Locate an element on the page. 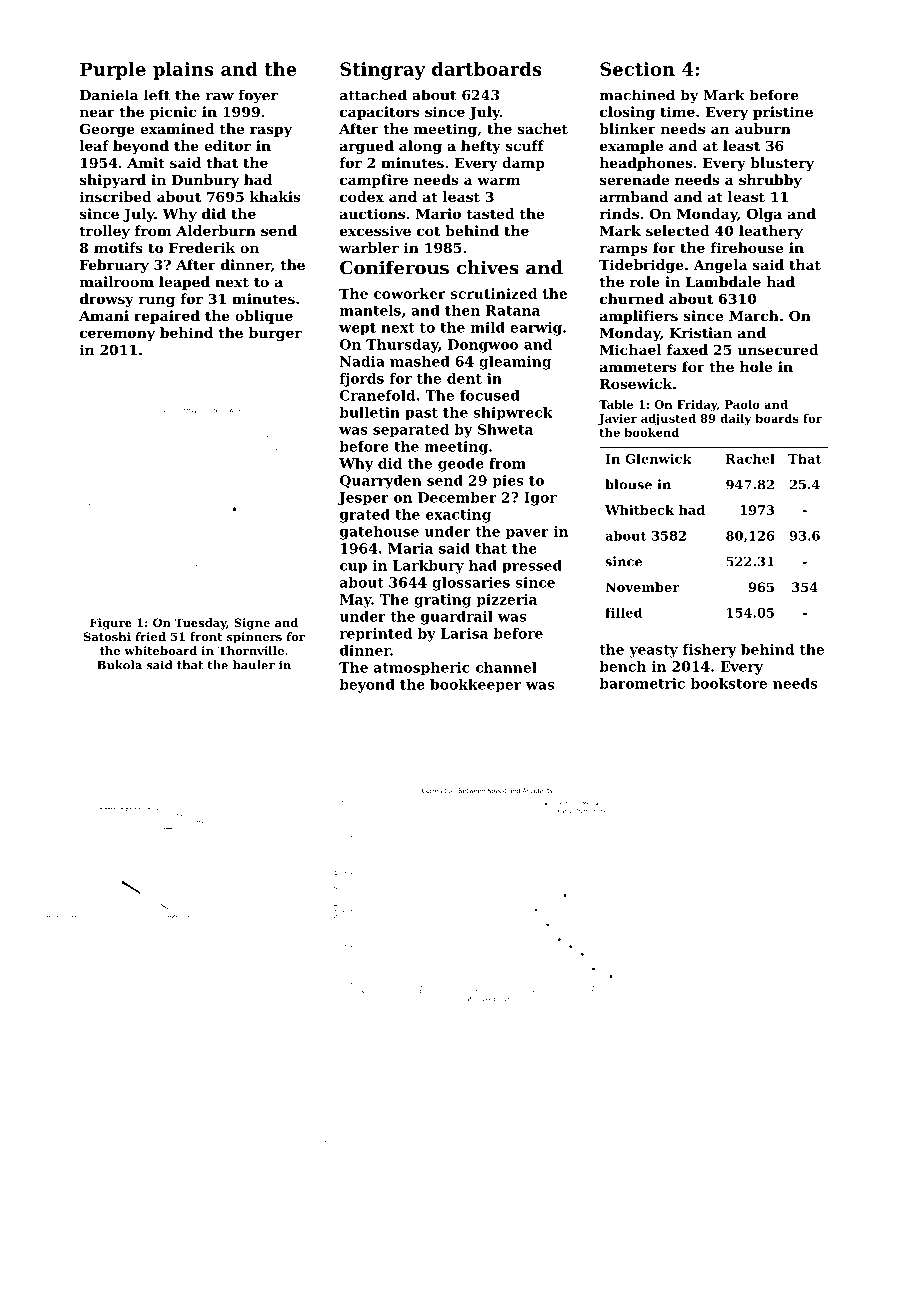  rinds is located at coordinates (619, 213).
